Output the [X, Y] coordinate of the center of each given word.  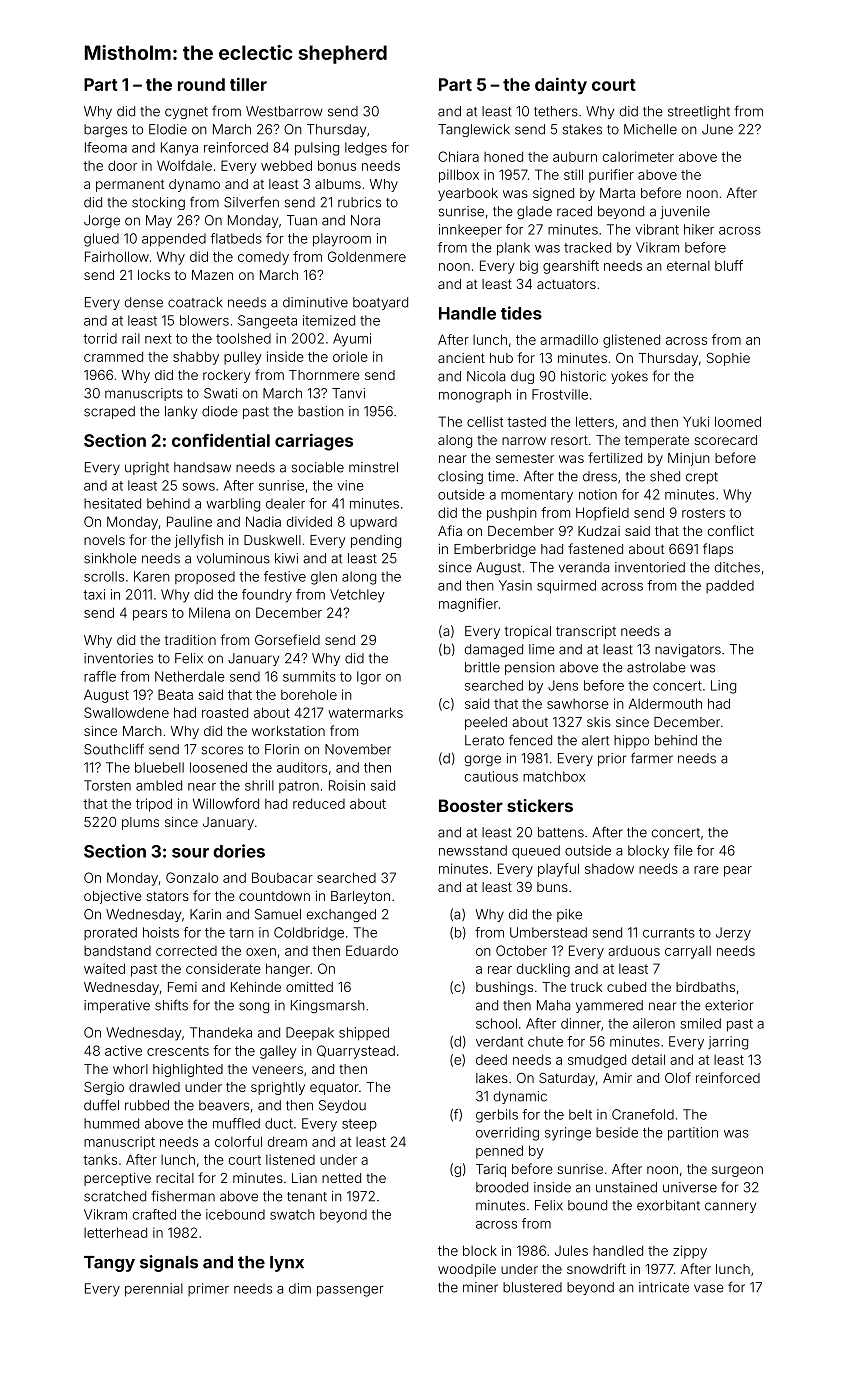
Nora [365, 220]
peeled [486, 723]
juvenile [685, 212]
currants [669, 933]
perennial [154, 1290]
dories [239, 851]
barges [105, 130]
